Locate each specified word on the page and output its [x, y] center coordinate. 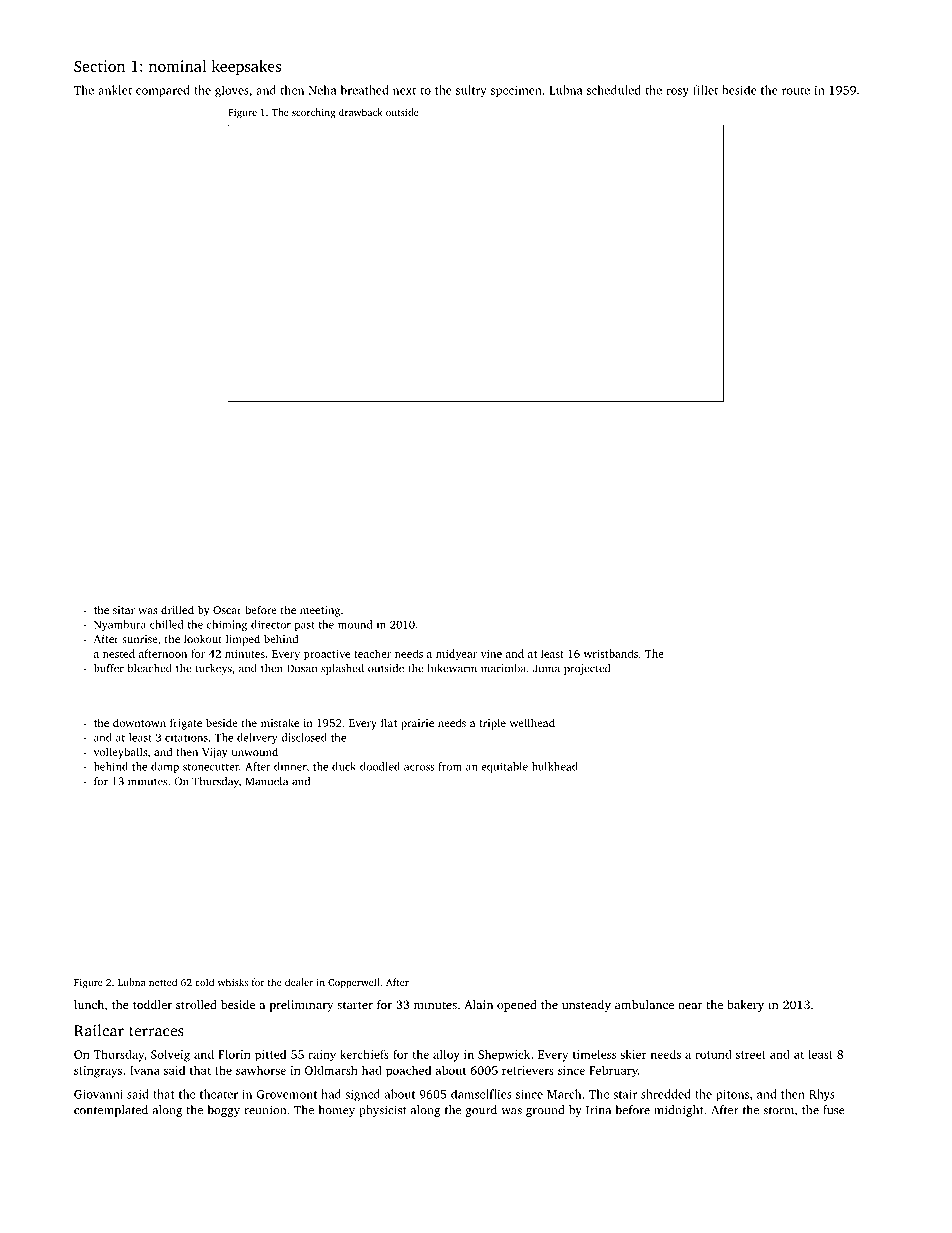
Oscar [227, 610]
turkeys [214, 669]
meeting [320, 611]
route [796, 91]
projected [587, 669]
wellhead [532, 722]
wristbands [611, 653]
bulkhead [555, 766]
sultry [471, 91]
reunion [265, 1110]
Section [99, 66]
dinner [290, 766]
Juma [546, 668]
